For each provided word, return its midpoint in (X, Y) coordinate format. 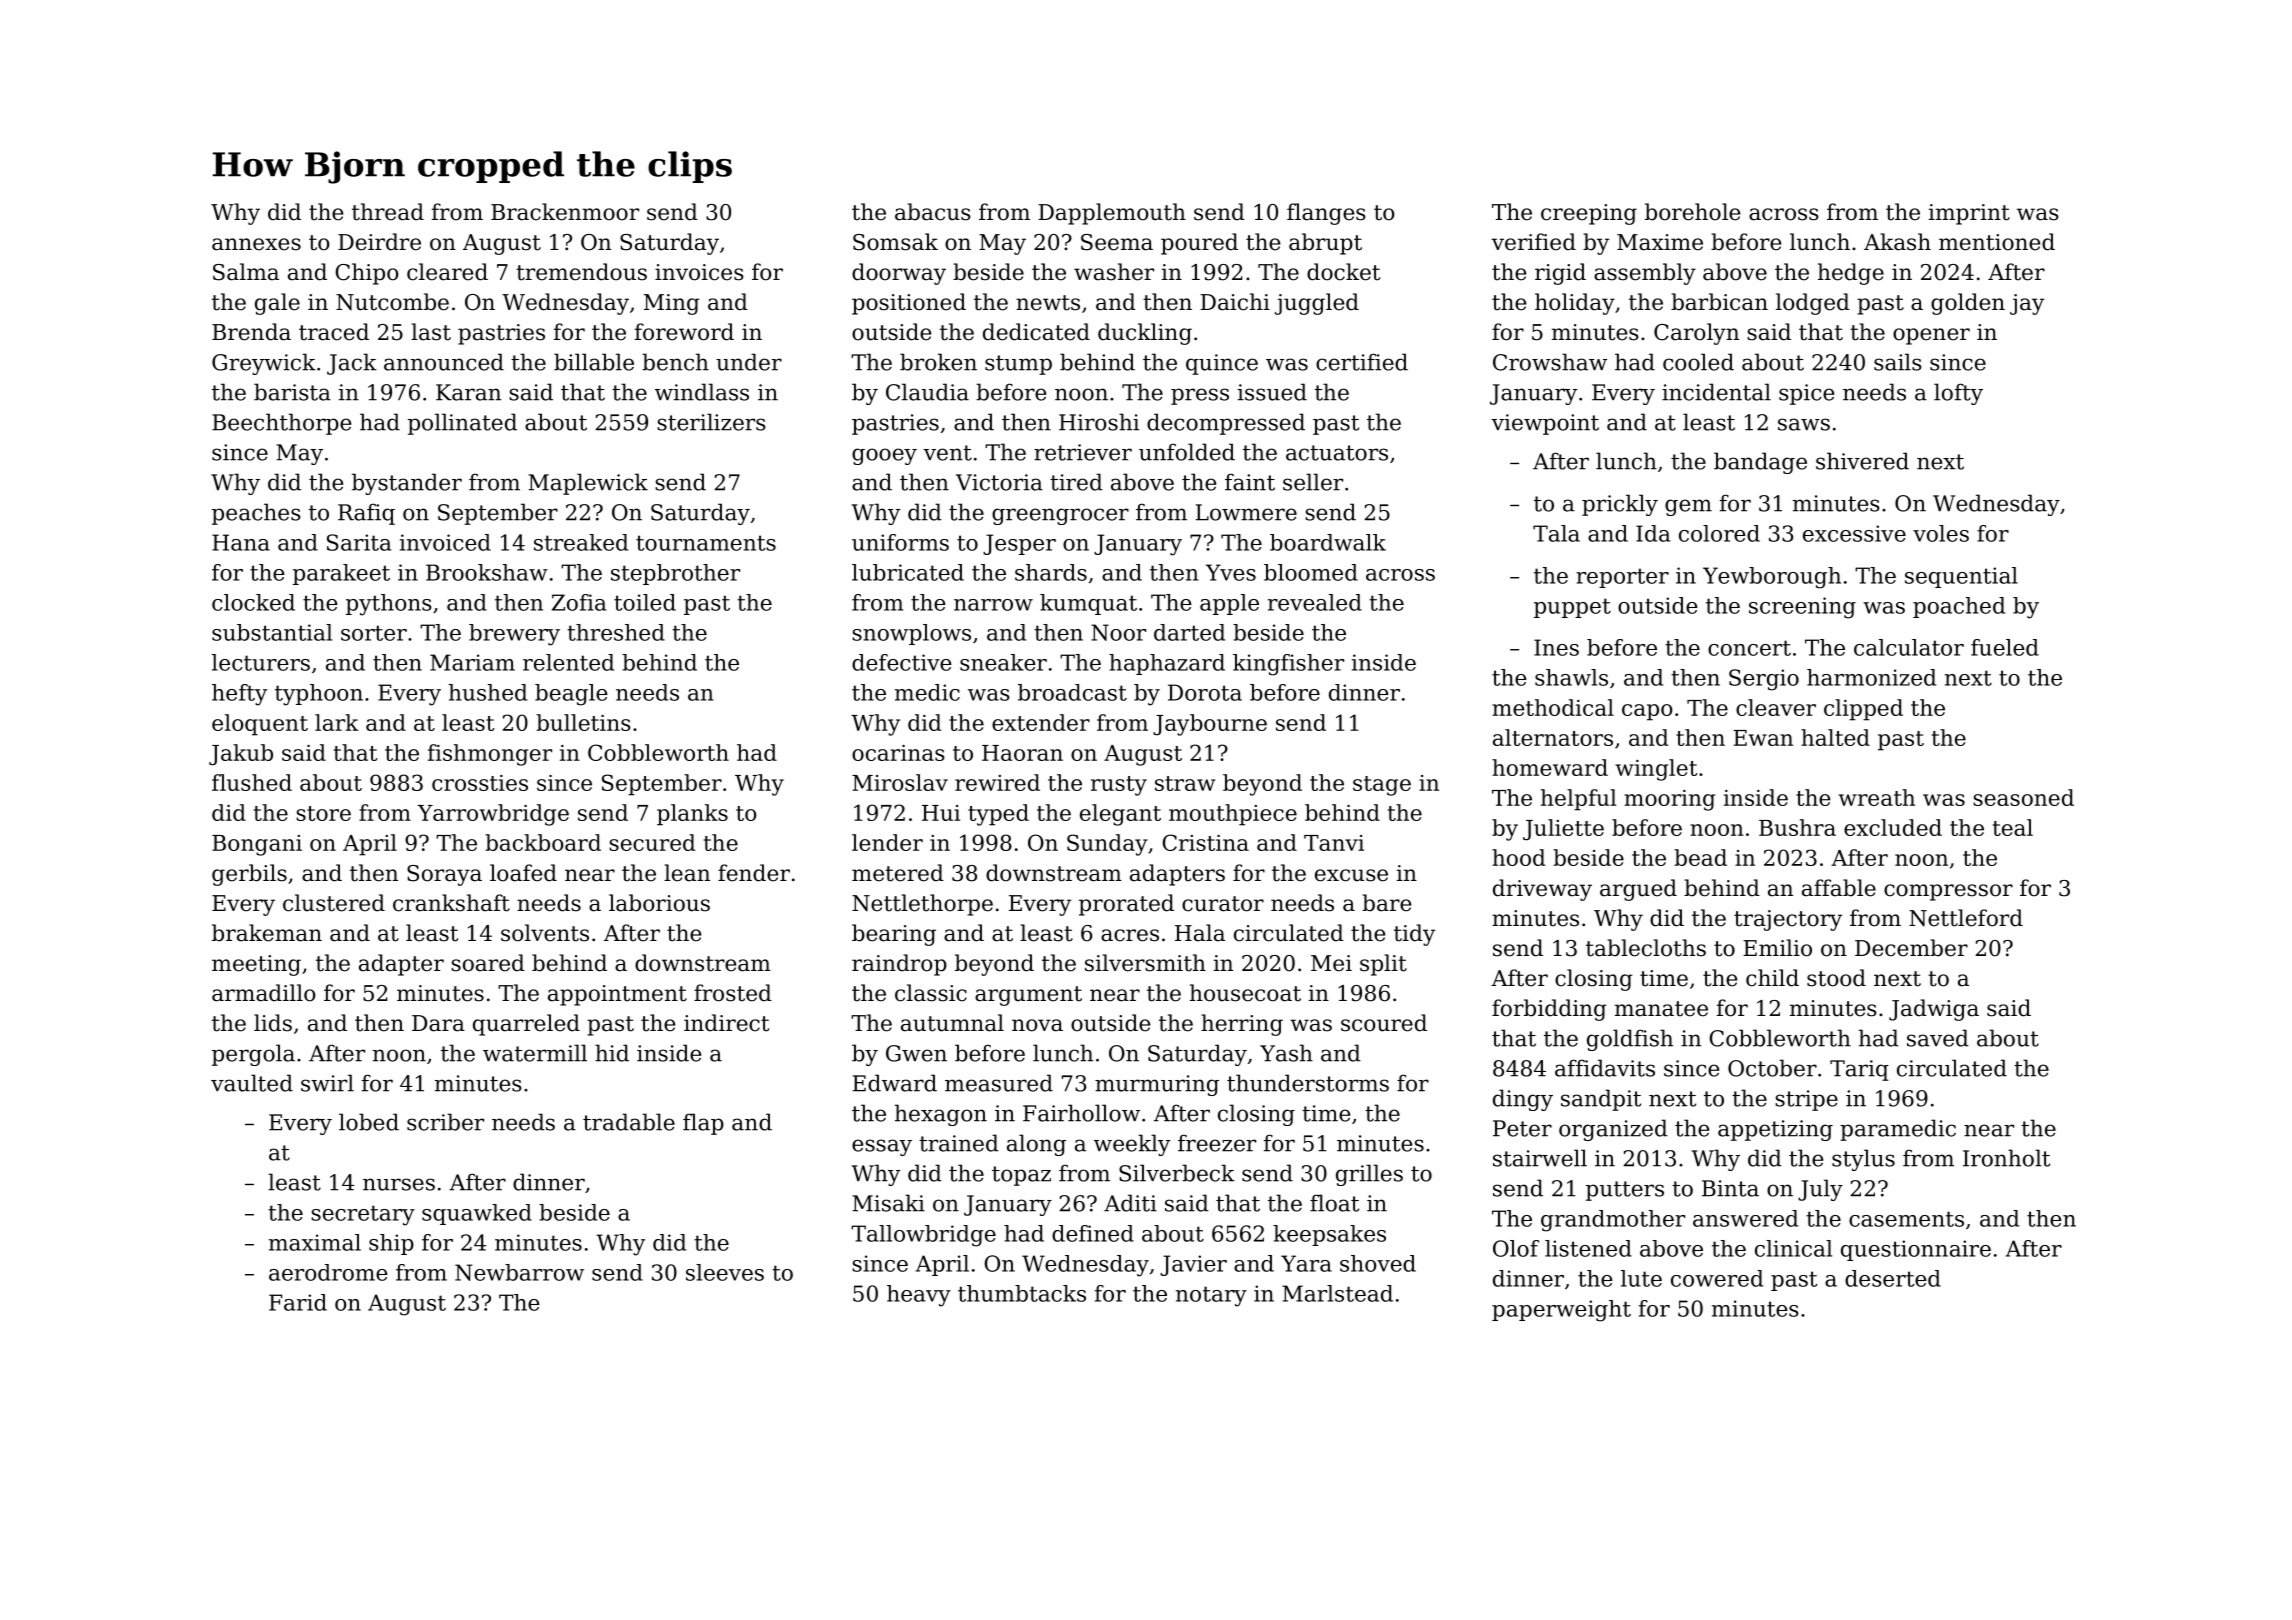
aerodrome (328, 1272)
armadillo (264, 993)
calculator (1909, 647)
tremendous (581, 272)
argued (1638, 890)
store (323, 813)
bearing (894, 935)
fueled (2005, 647)
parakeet (341, 574)
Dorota (1205, 692)
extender (1041, 722)
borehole (1692, 212)
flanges (1326, 214)
